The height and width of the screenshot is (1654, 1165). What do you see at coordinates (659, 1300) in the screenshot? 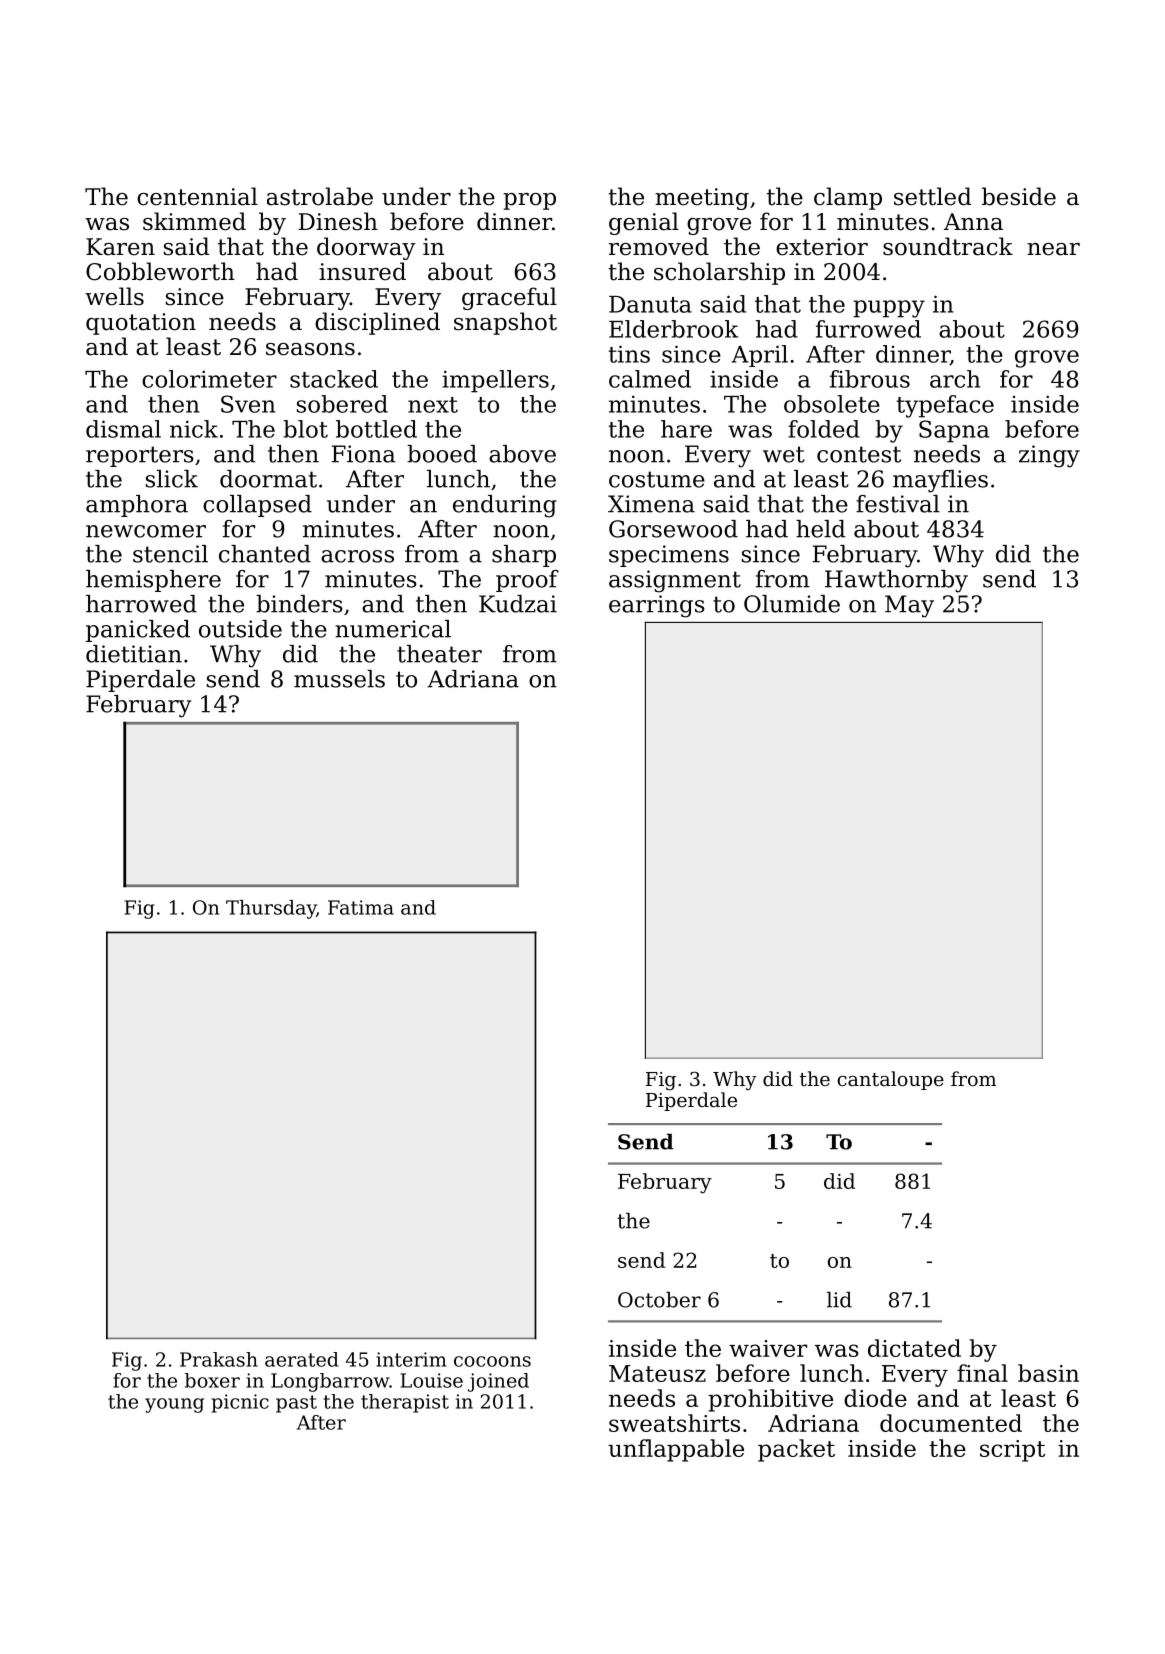
I see `October` at bounding box center [659, 1300].
